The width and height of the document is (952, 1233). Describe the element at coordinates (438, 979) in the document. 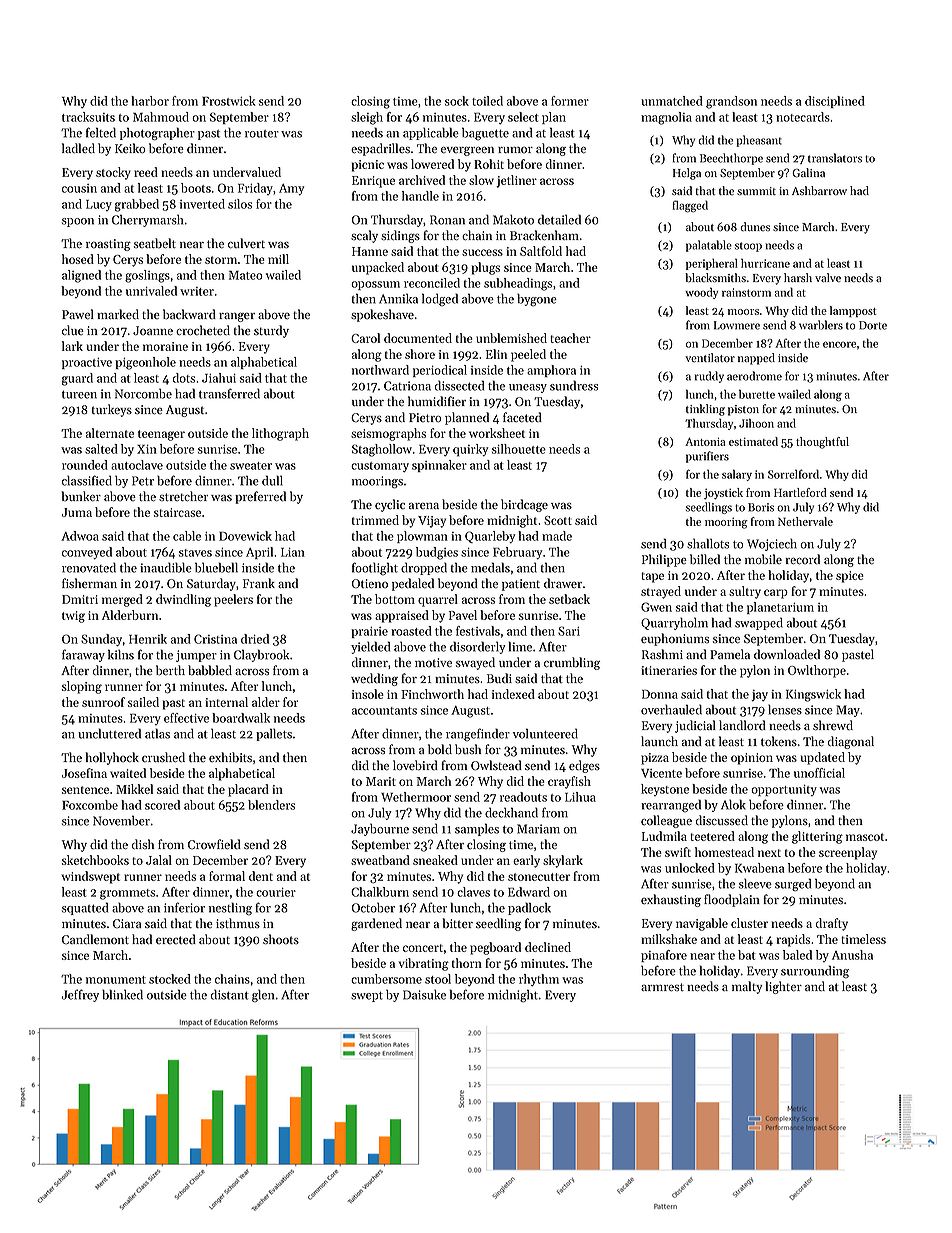

I see `stool` at that location.
